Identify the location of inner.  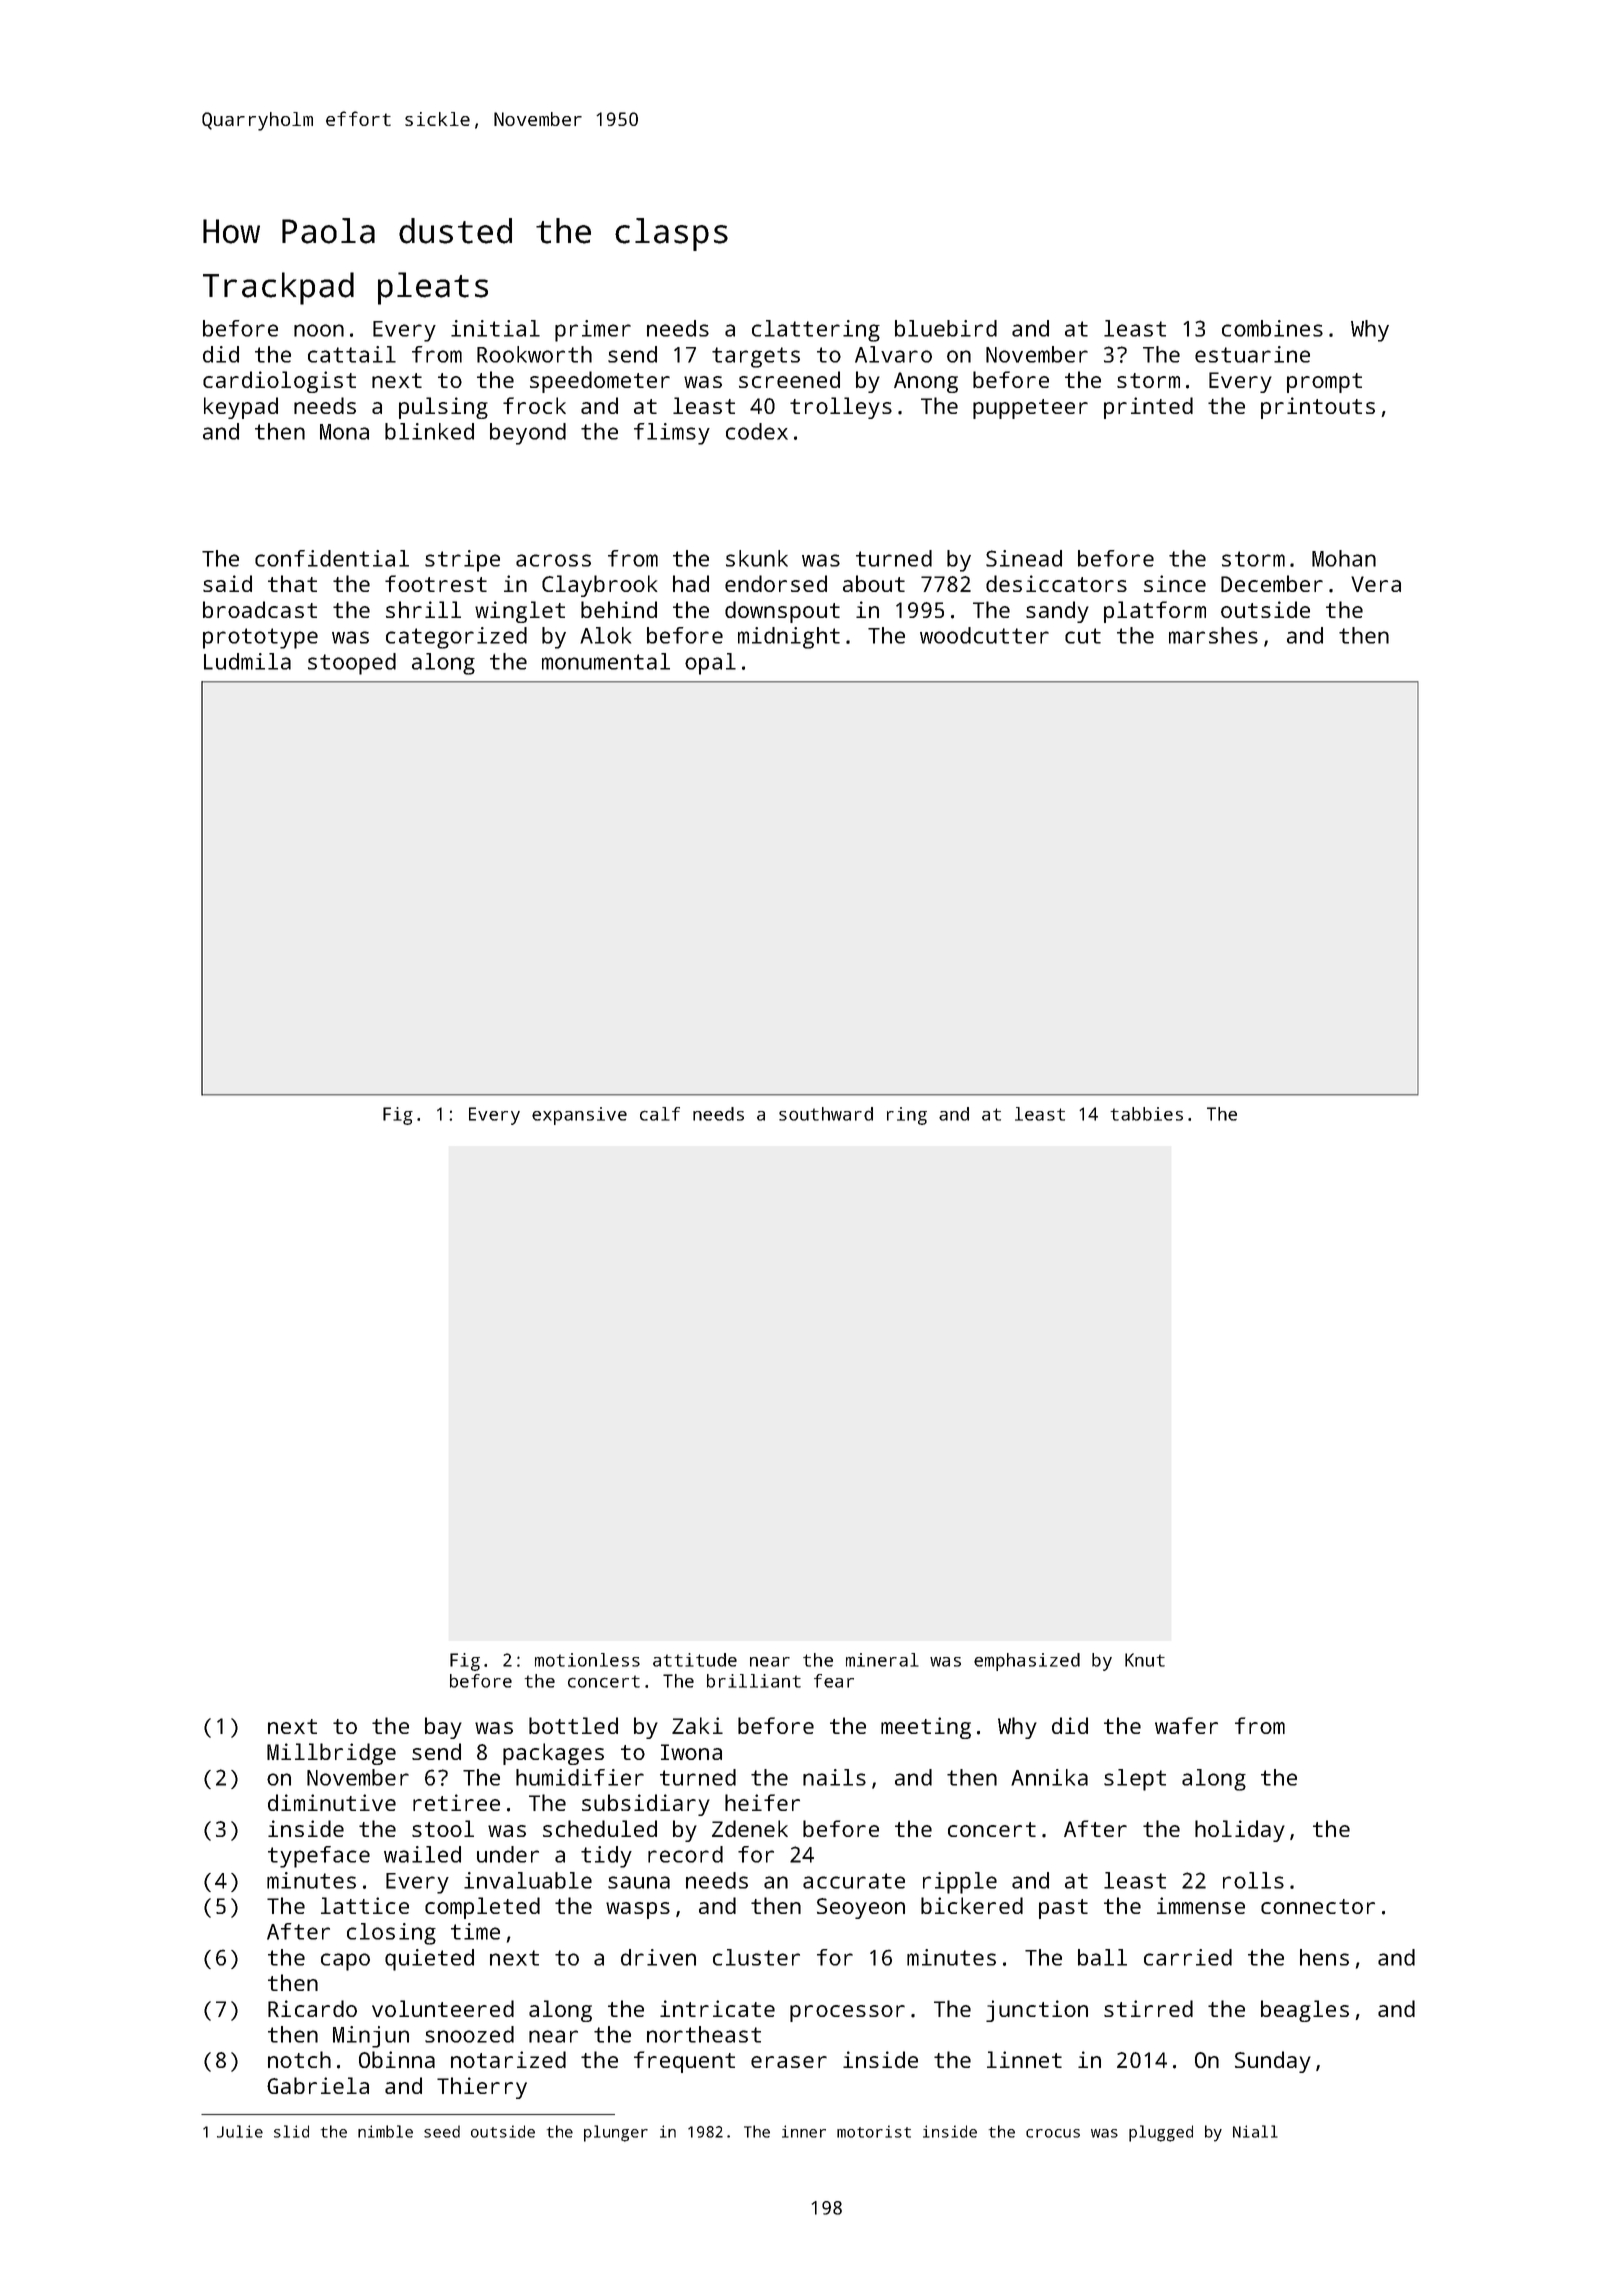
(804, 2131).
